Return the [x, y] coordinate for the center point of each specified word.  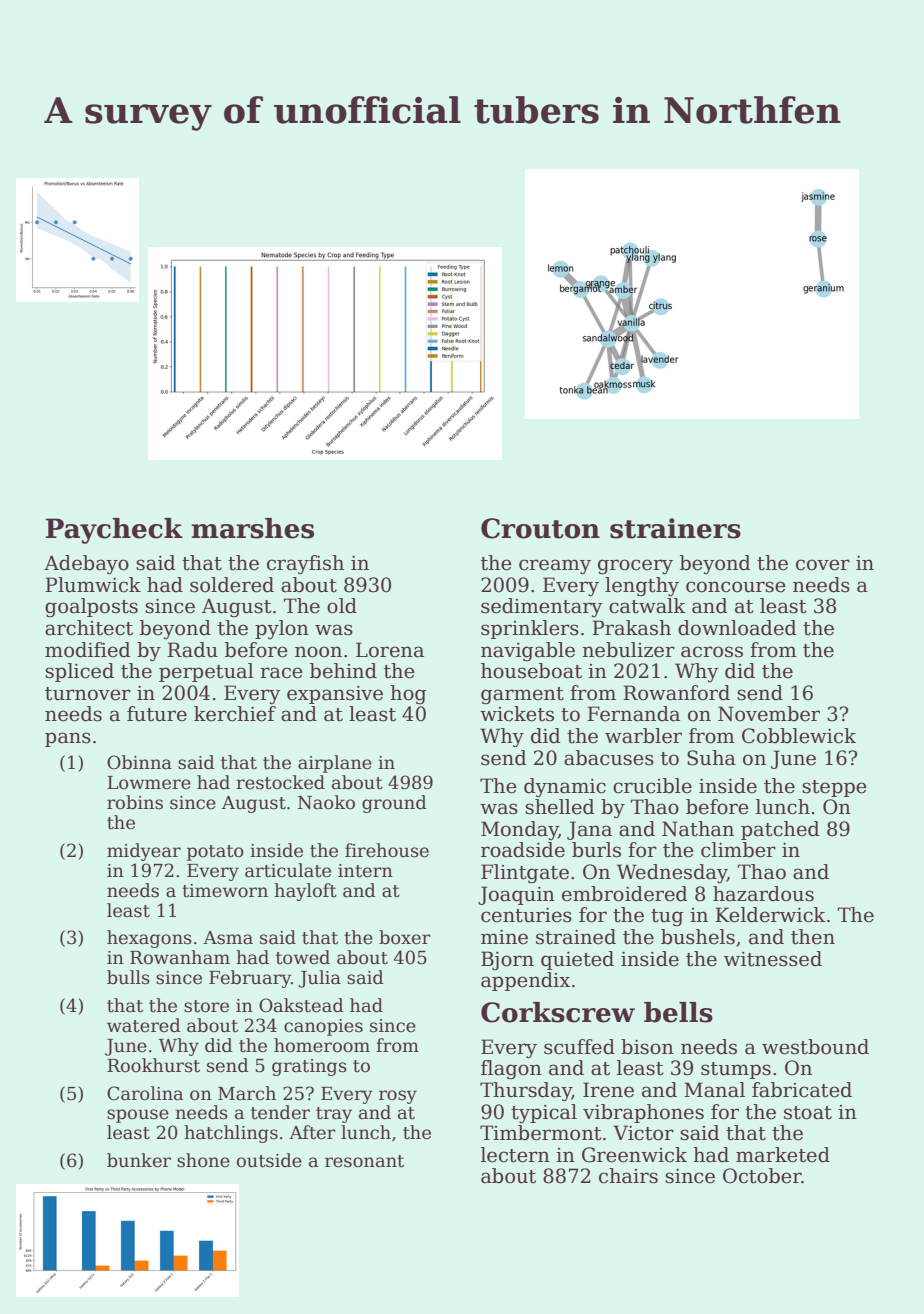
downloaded [737, 628]
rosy [398, 1097]
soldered [232, 585]
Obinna [139, 762]
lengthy [642, 587]
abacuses [609, 758]
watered [144, 1025]
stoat [808, 1113]
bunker [139, 1160]
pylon [282, 630]
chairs [628, 1176]
